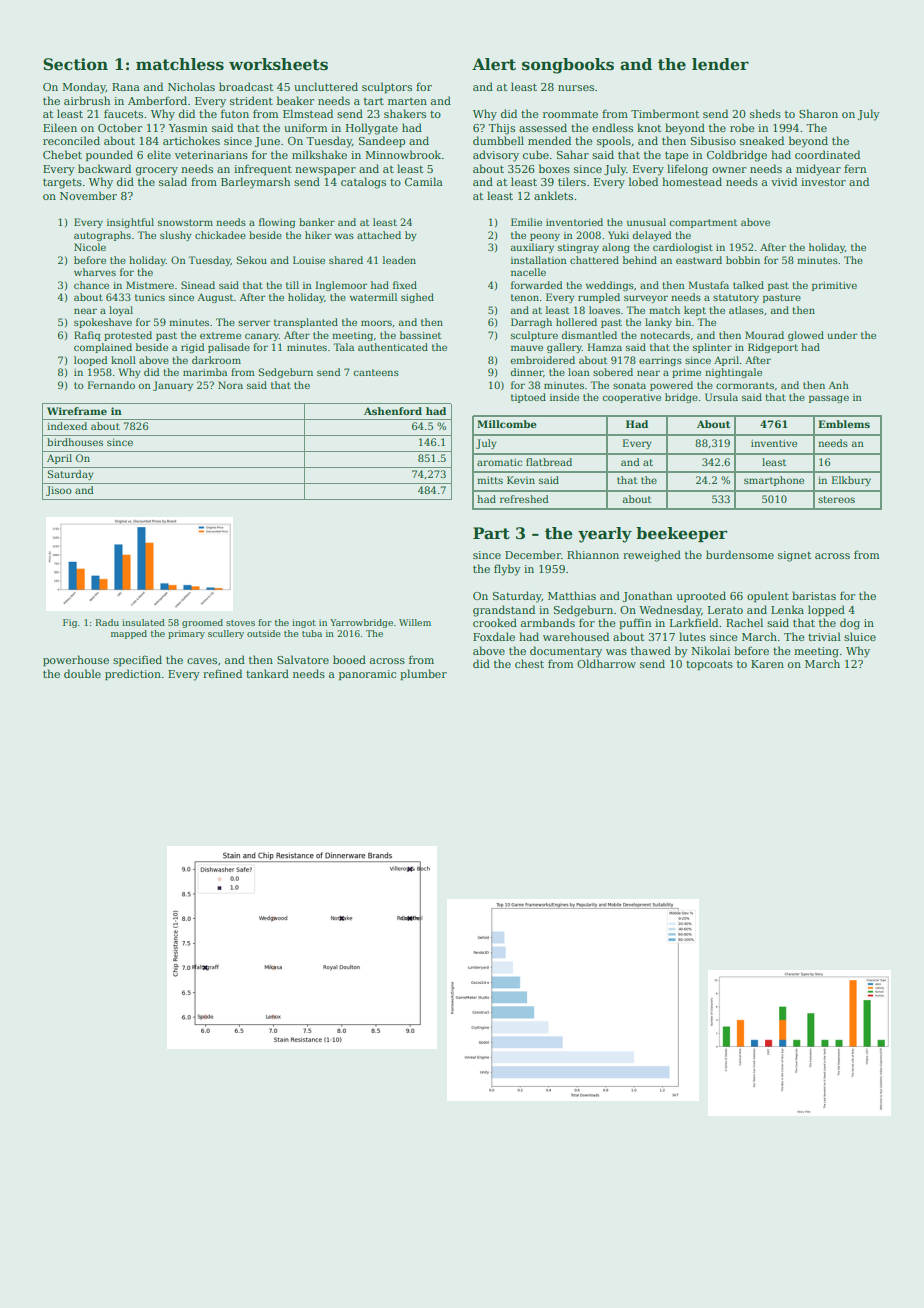 The height and width of the page is (1308, 924). What do you see at coordinates (121, 311) in the page?
I see `loyal` at bounding box center [121, 311].
